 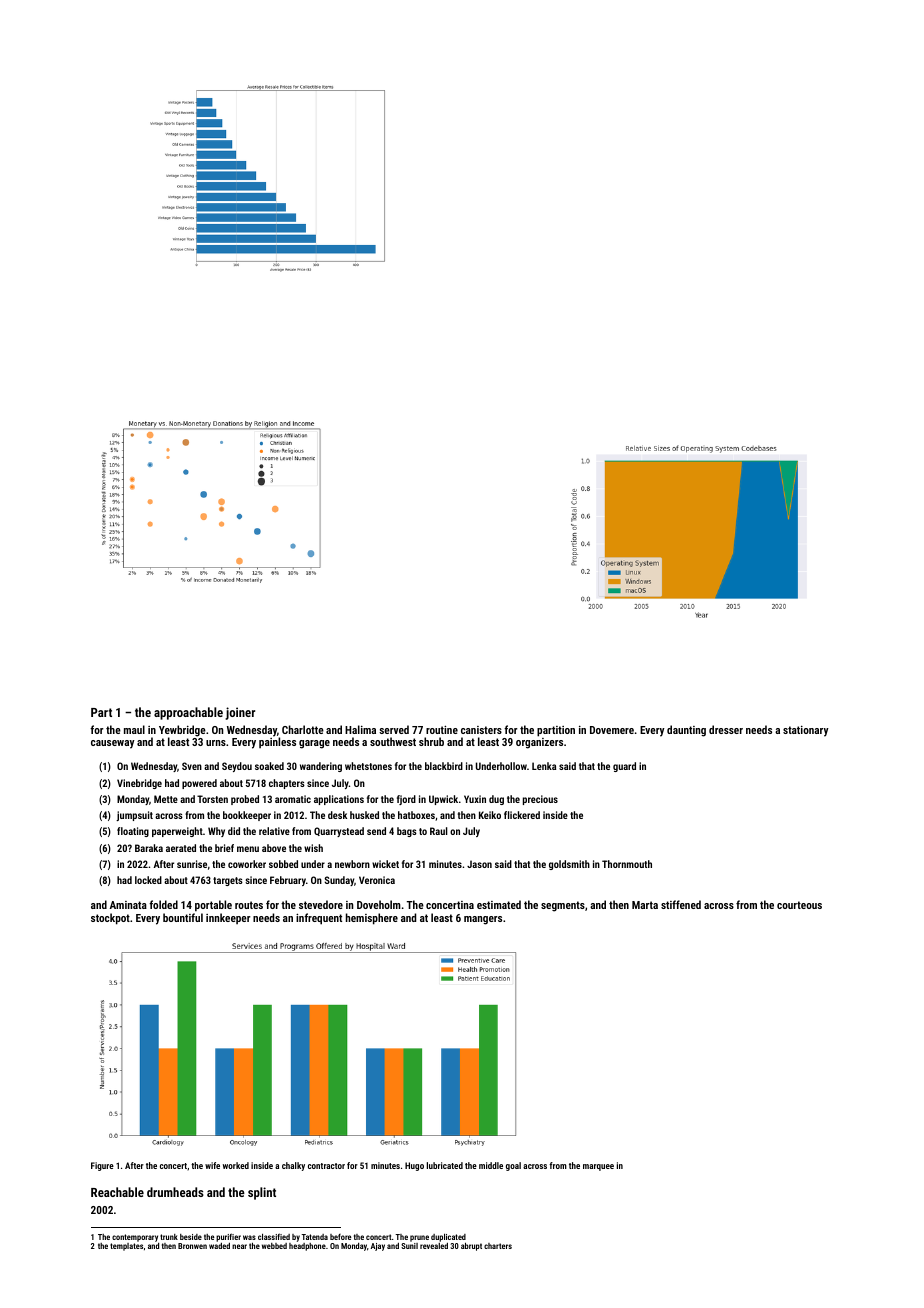 I want to click on Thornmouth, so click(x=627, y=864).
